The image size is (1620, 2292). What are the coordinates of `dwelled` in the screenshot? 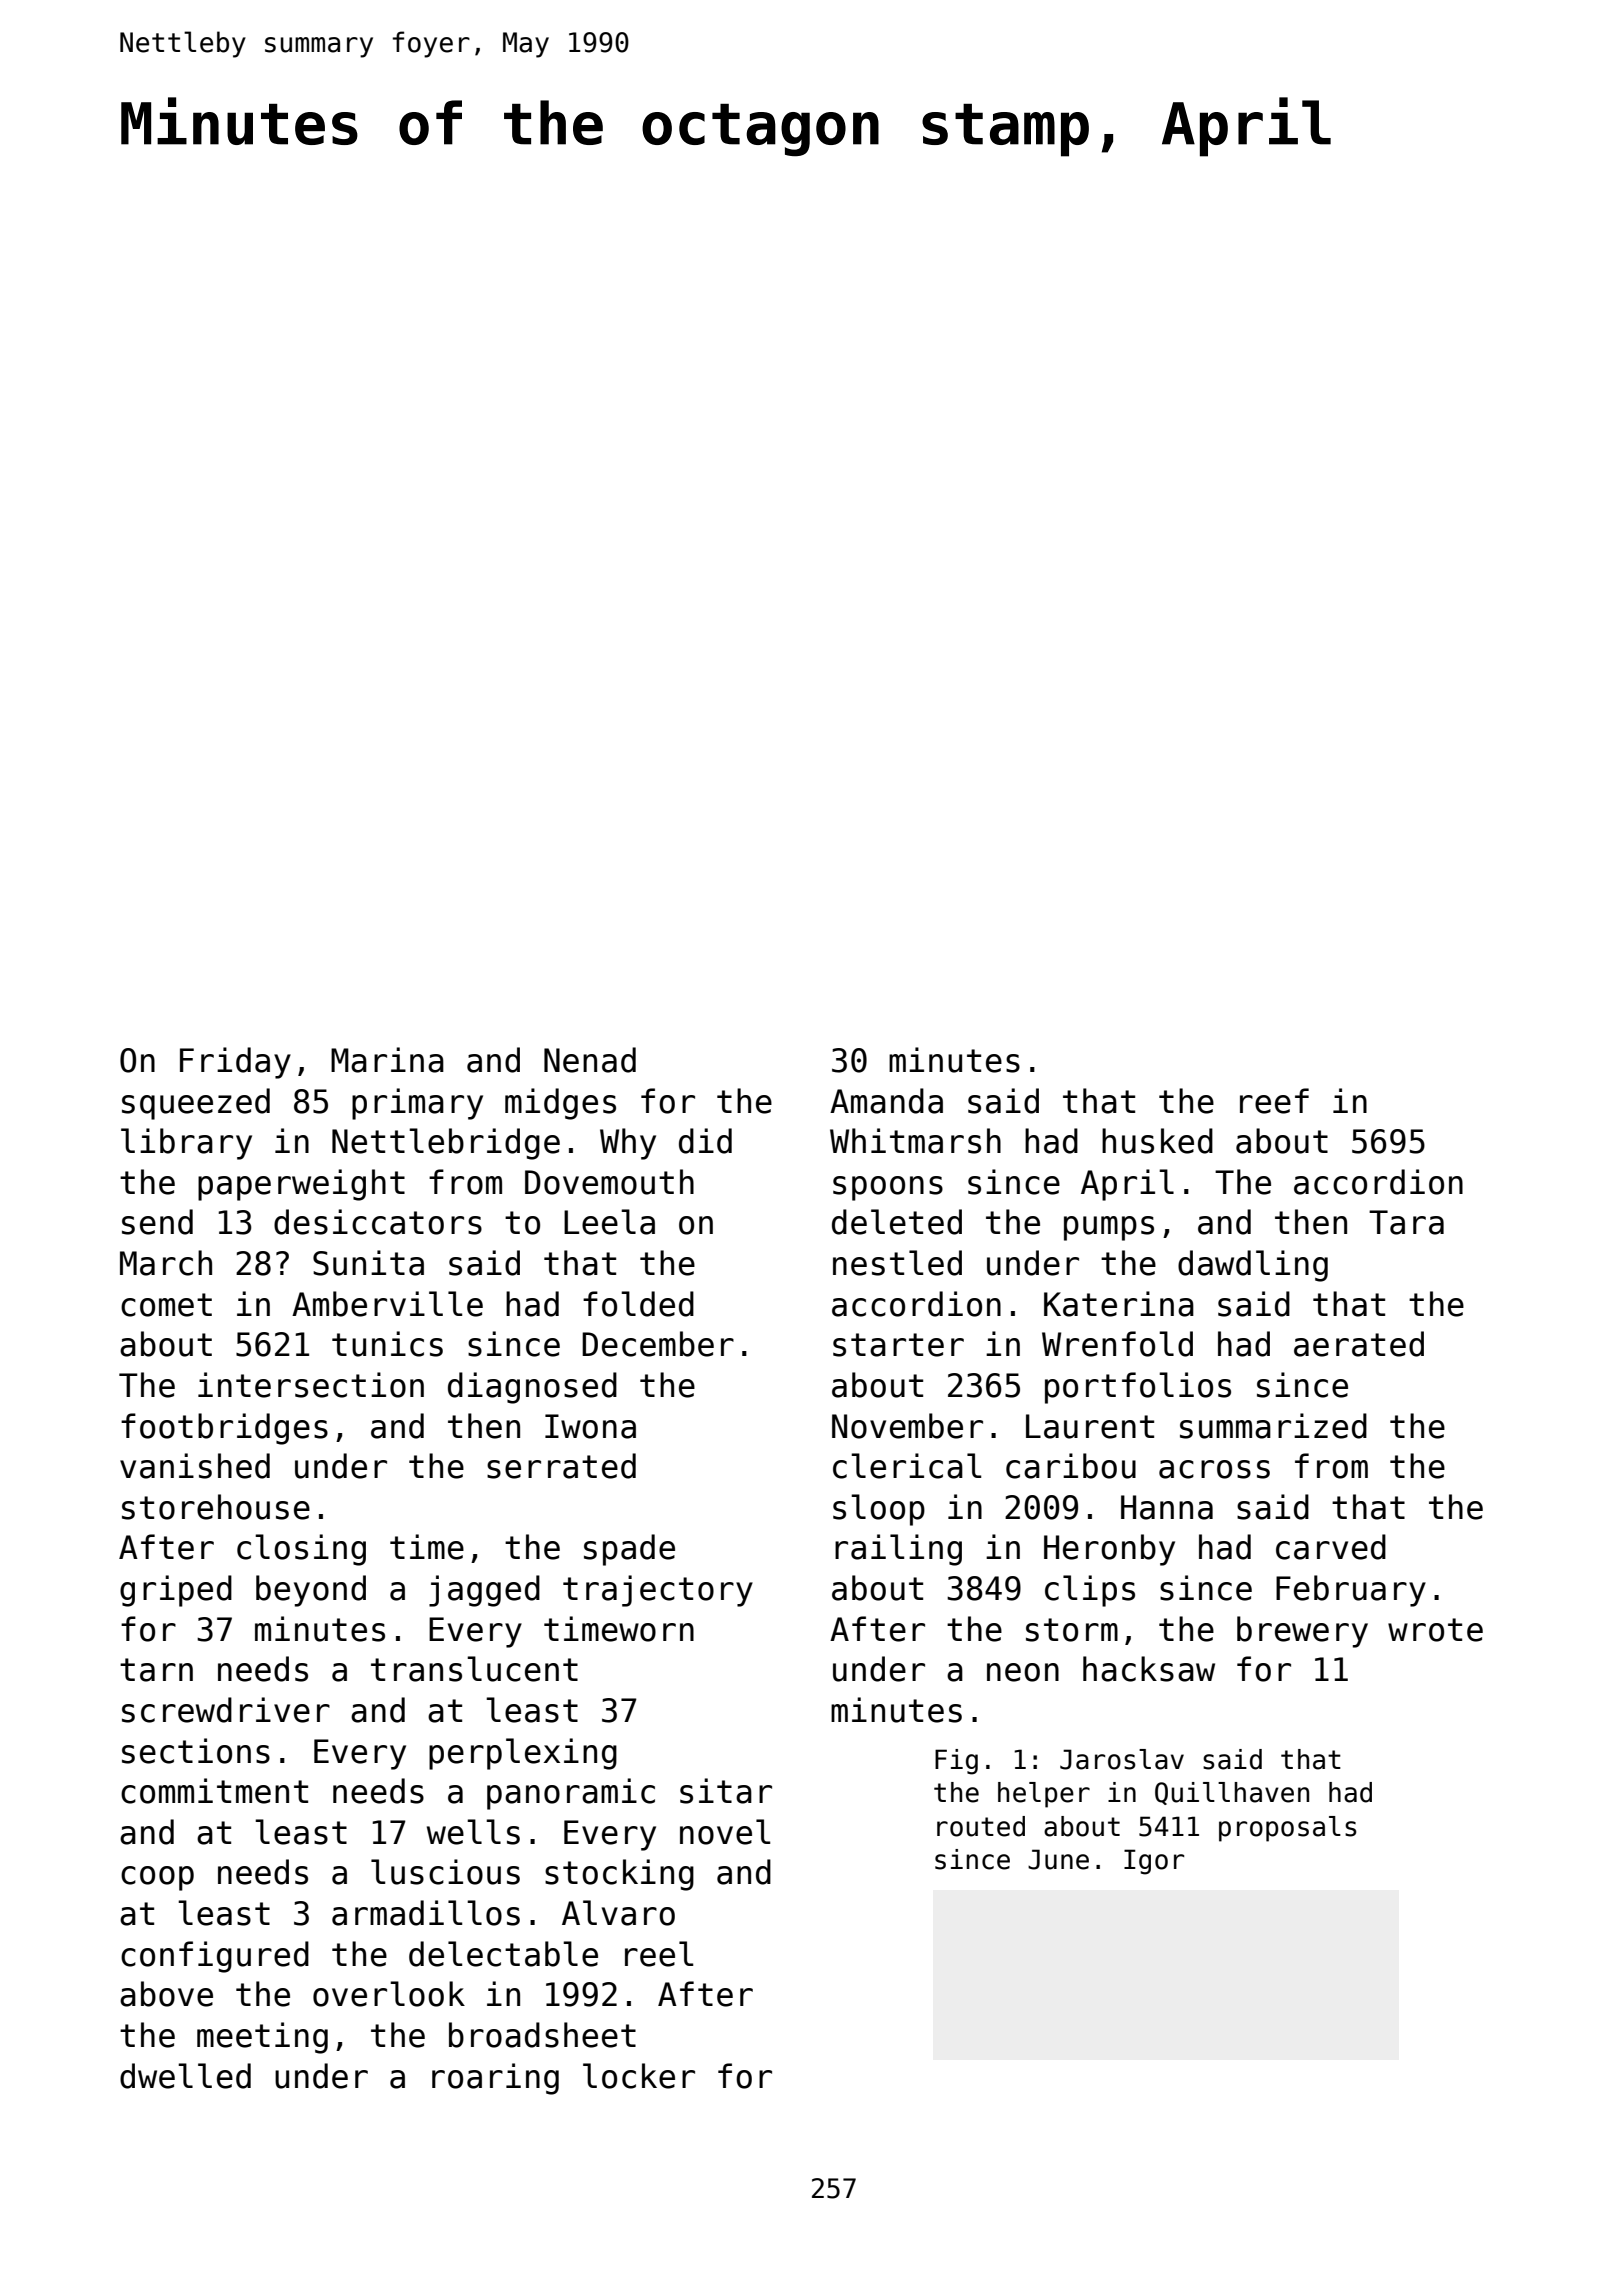 It's located at (185, 2076).
